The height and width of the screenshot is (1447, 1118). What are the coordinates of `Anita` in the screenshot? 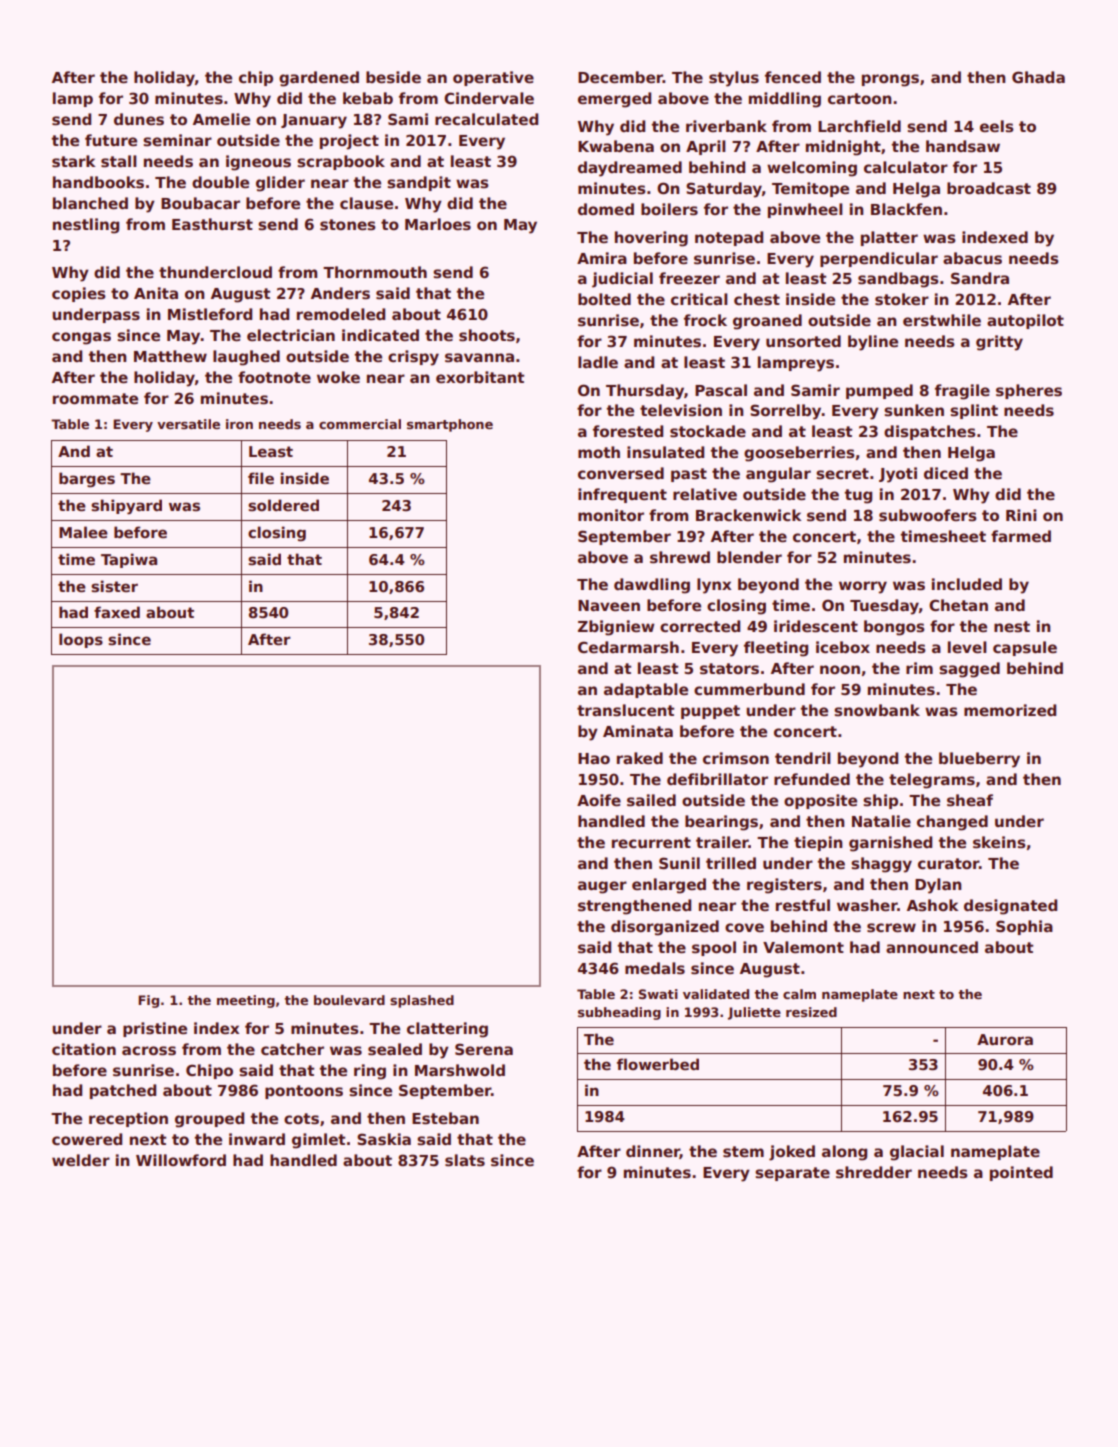 It's located at (156, 293).
